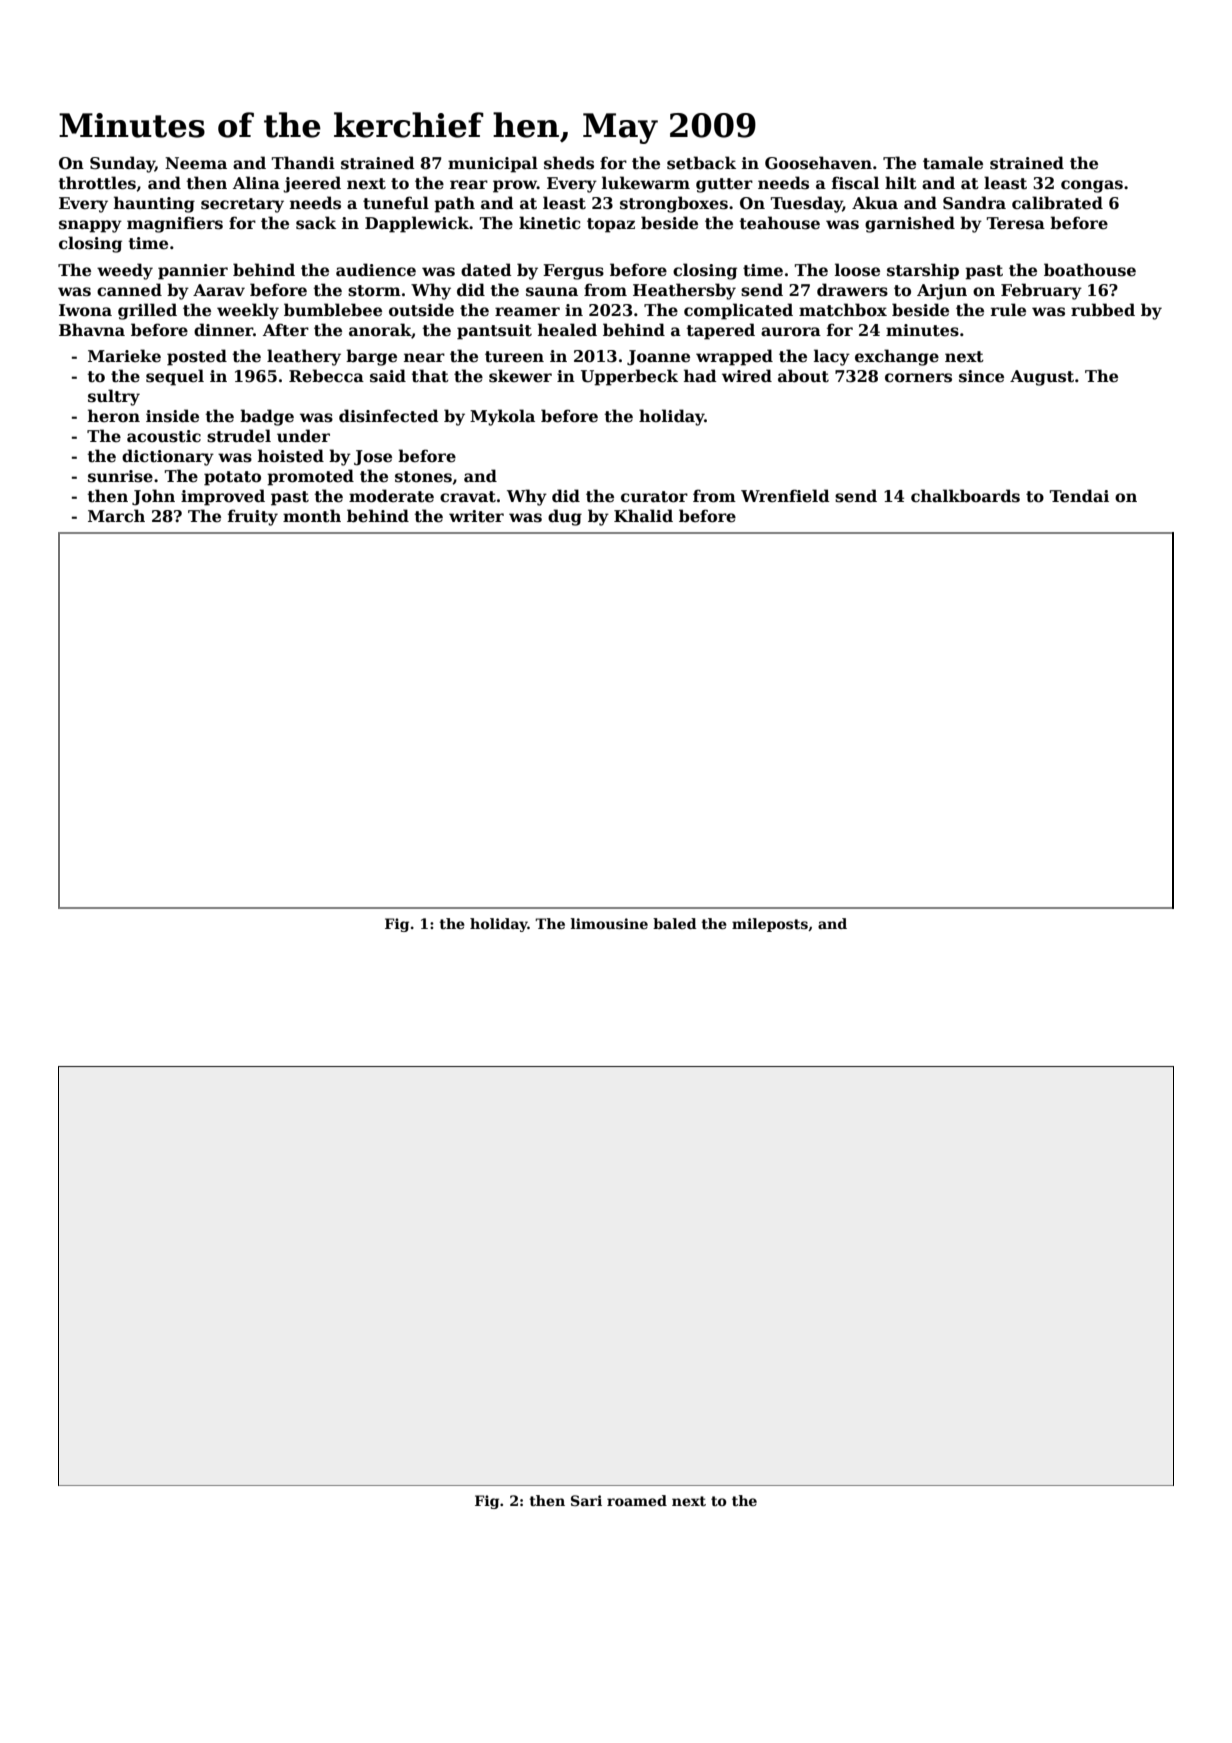 Image resolution: width=1232 pixels, height=1743 pixels. Describe the element at coordinates (476, 516) in the document. I see `writer` at that location.
